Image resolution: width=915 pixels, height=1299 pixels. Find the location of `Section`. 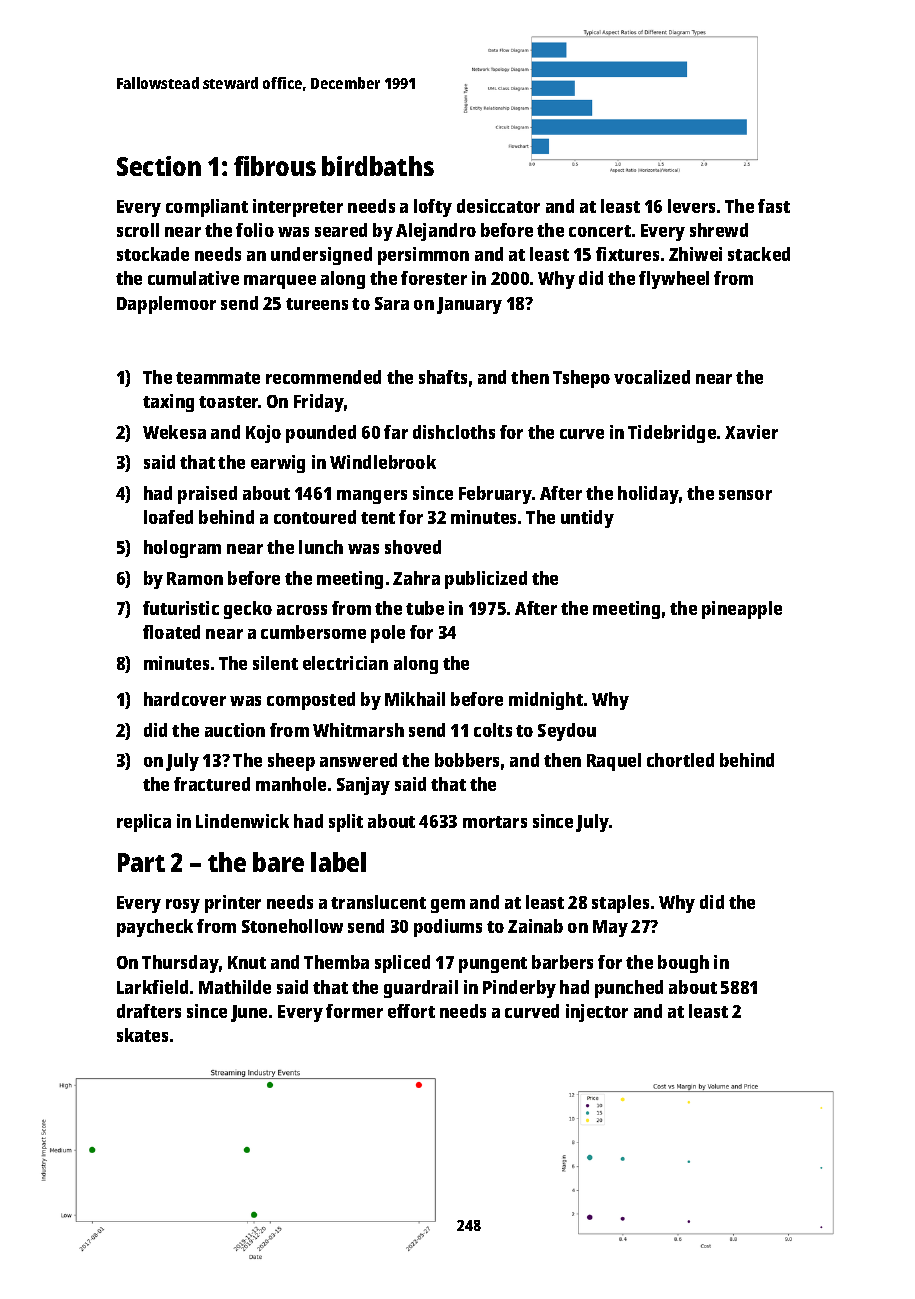

Section is located at coordinates (159, 166).
